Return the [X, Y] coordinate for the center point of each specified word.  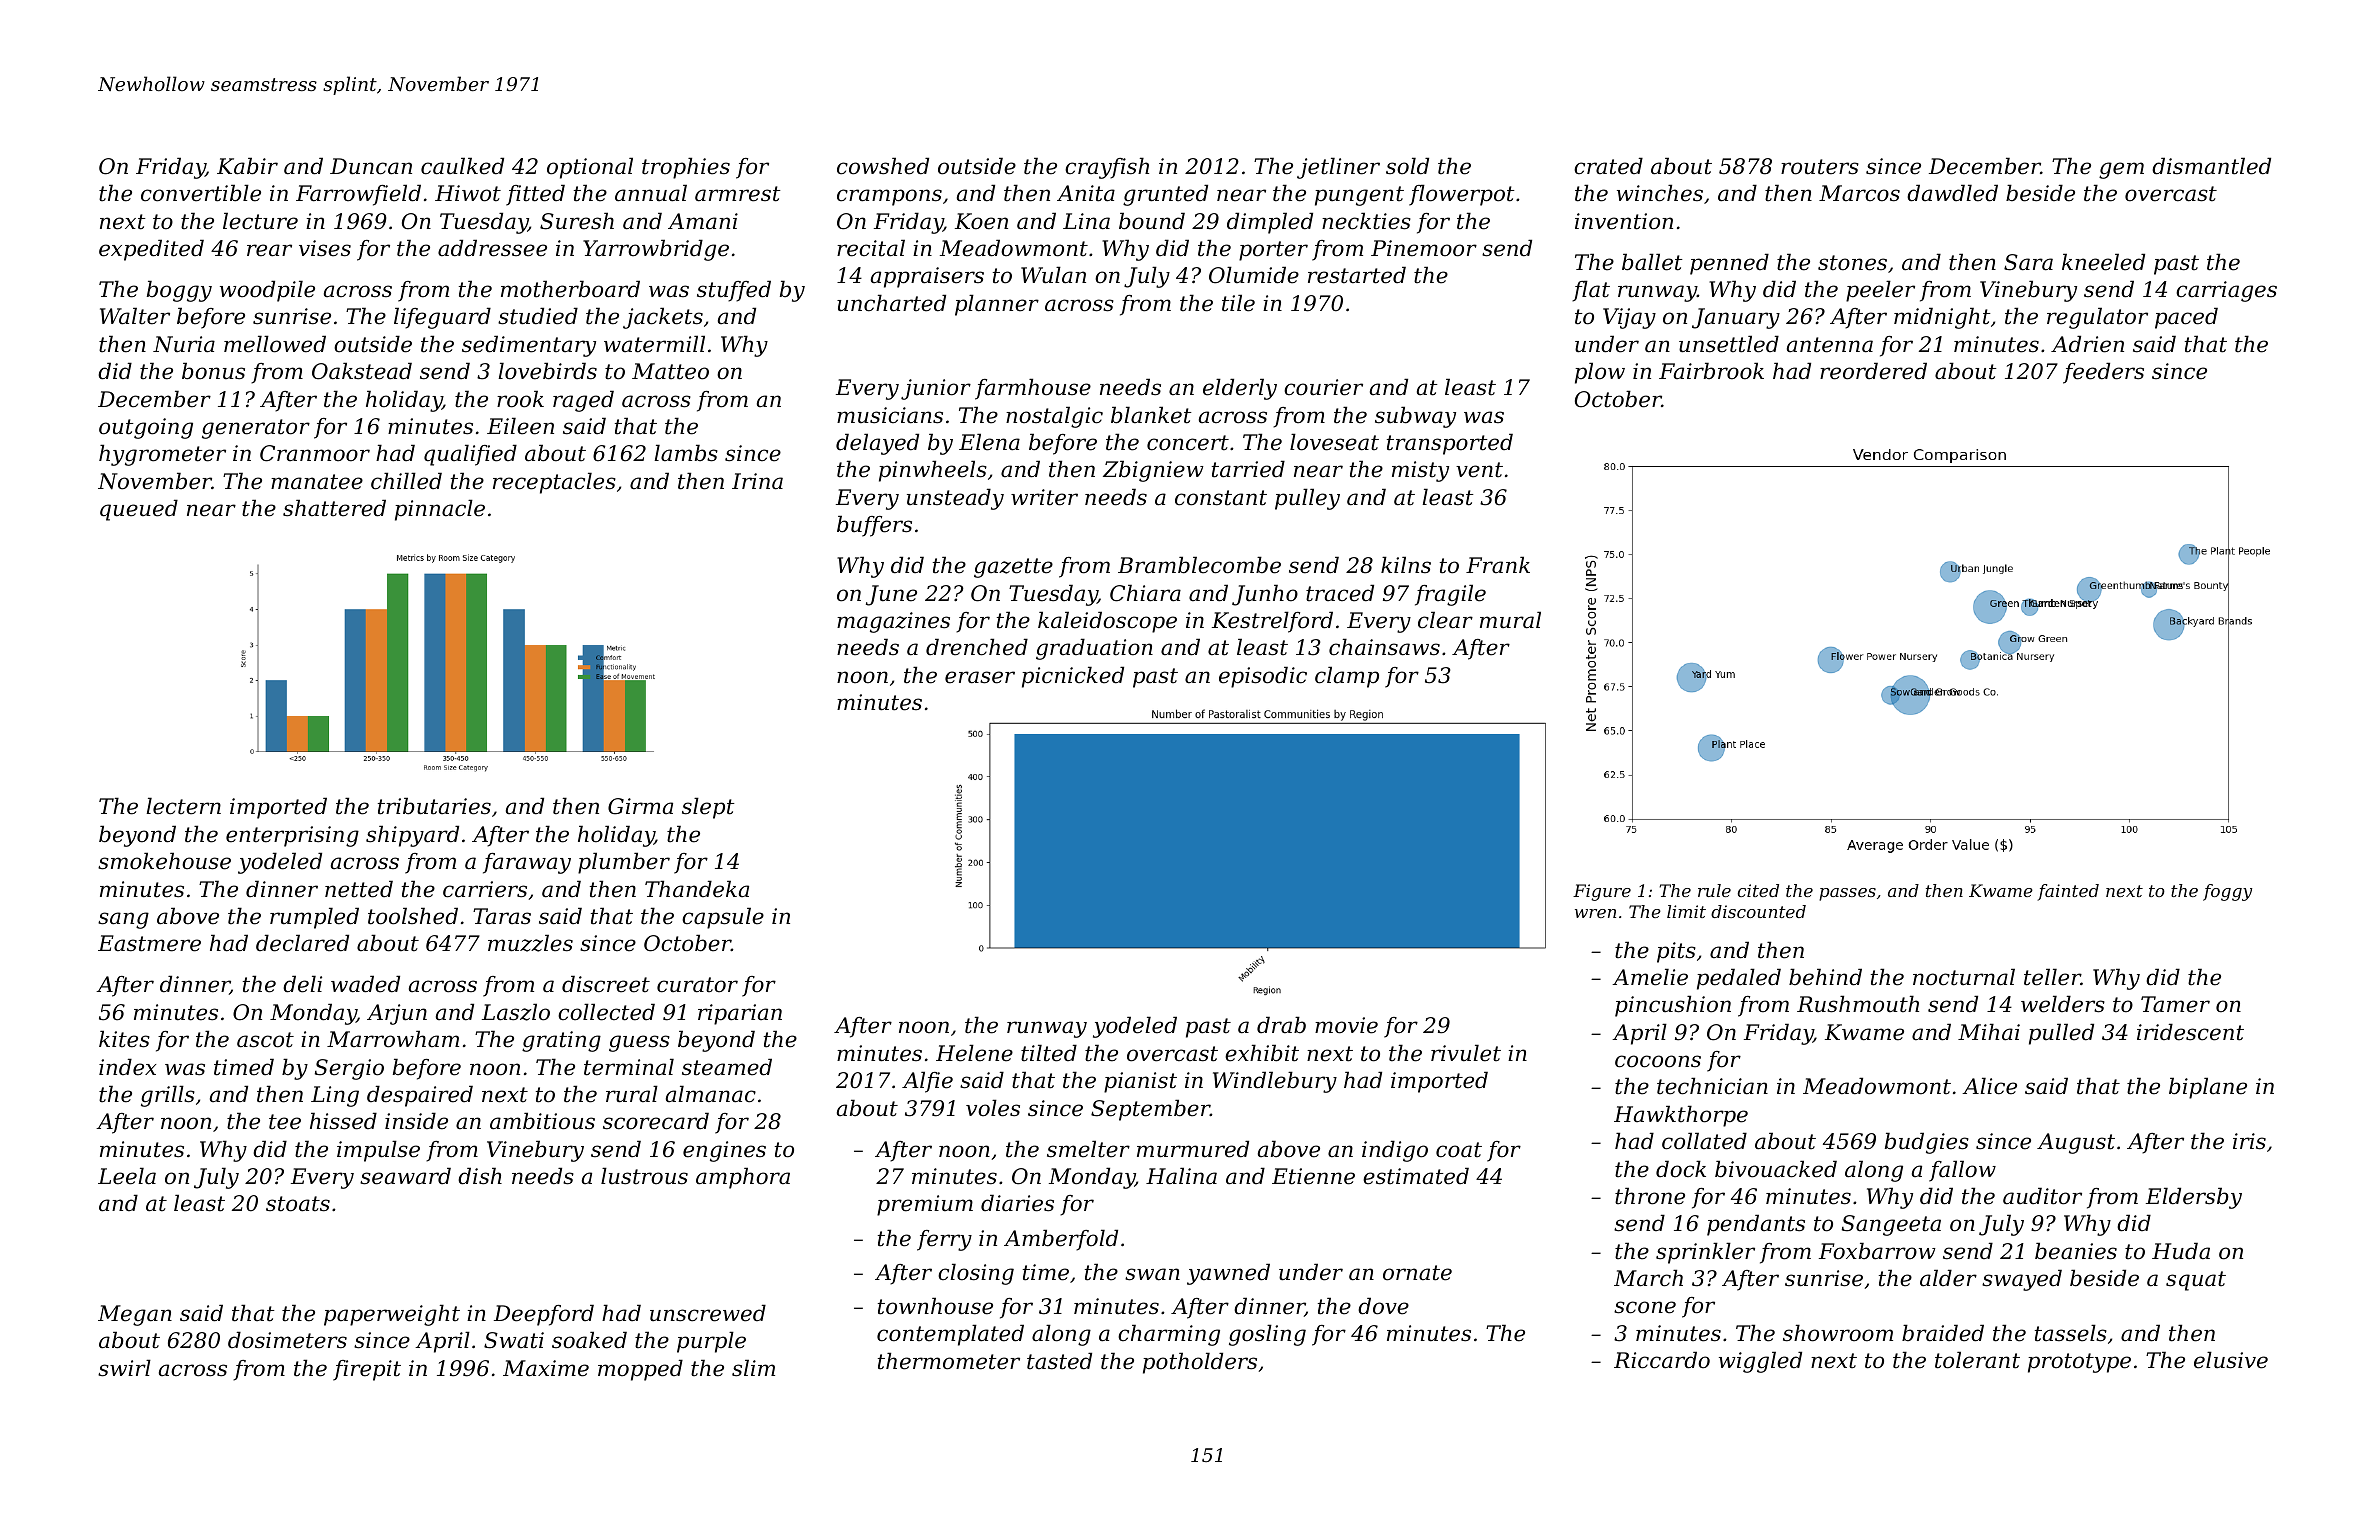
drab [1281, 1025]
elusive [2231, 1360]
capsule [723, 918]
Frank [1498, 565]
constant [1221, 498]
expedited [151, 250]
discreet [606, 984]
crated [1608, 166]
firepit [367, 1370]
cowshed [883, 166]
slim [753, 1368]
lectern [183, 806]
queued [139, 510]
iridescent [2190, 1032]
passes [1847, 894]
